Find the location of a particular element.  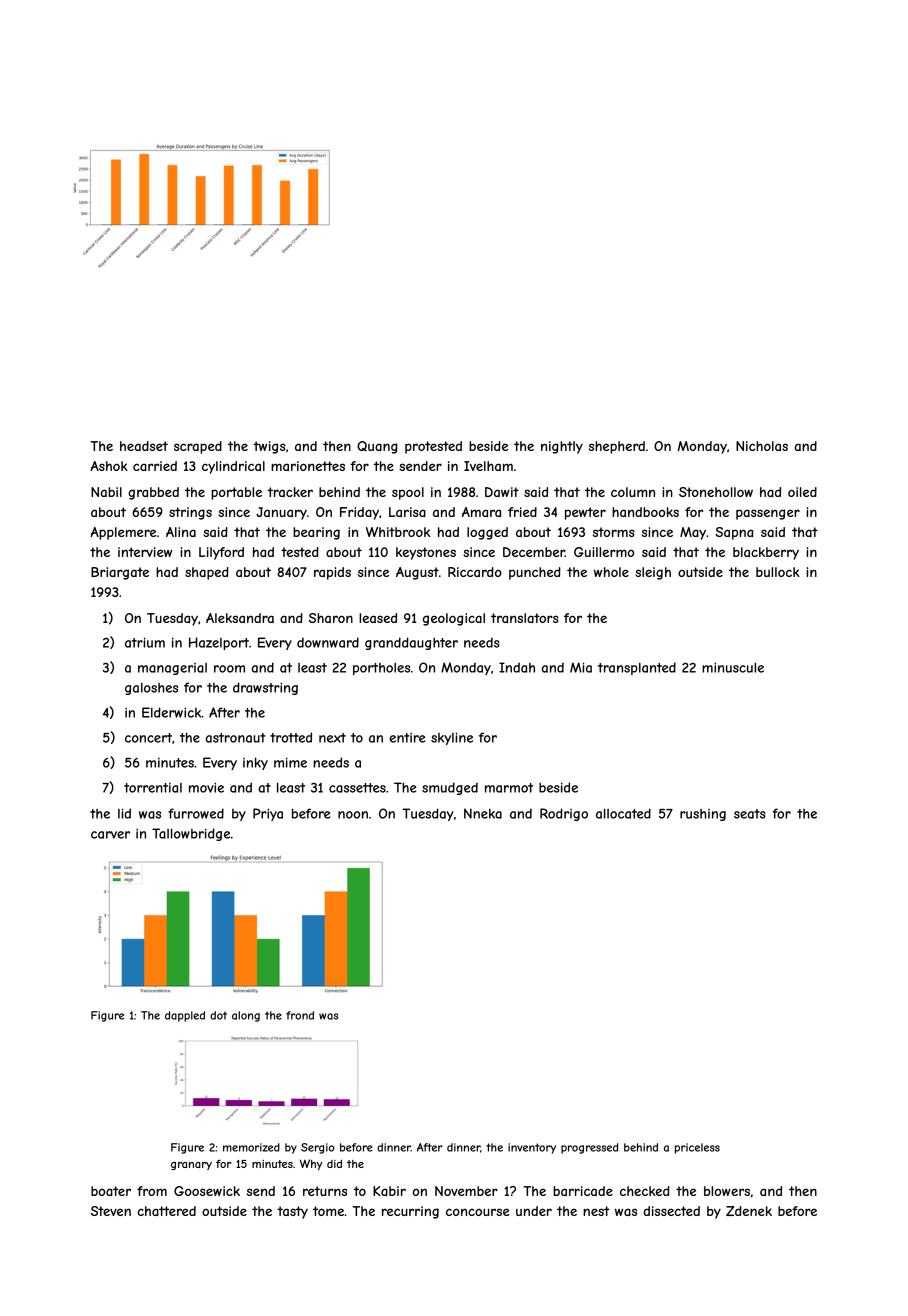

transplanted is located at coordinates (637, 668).
